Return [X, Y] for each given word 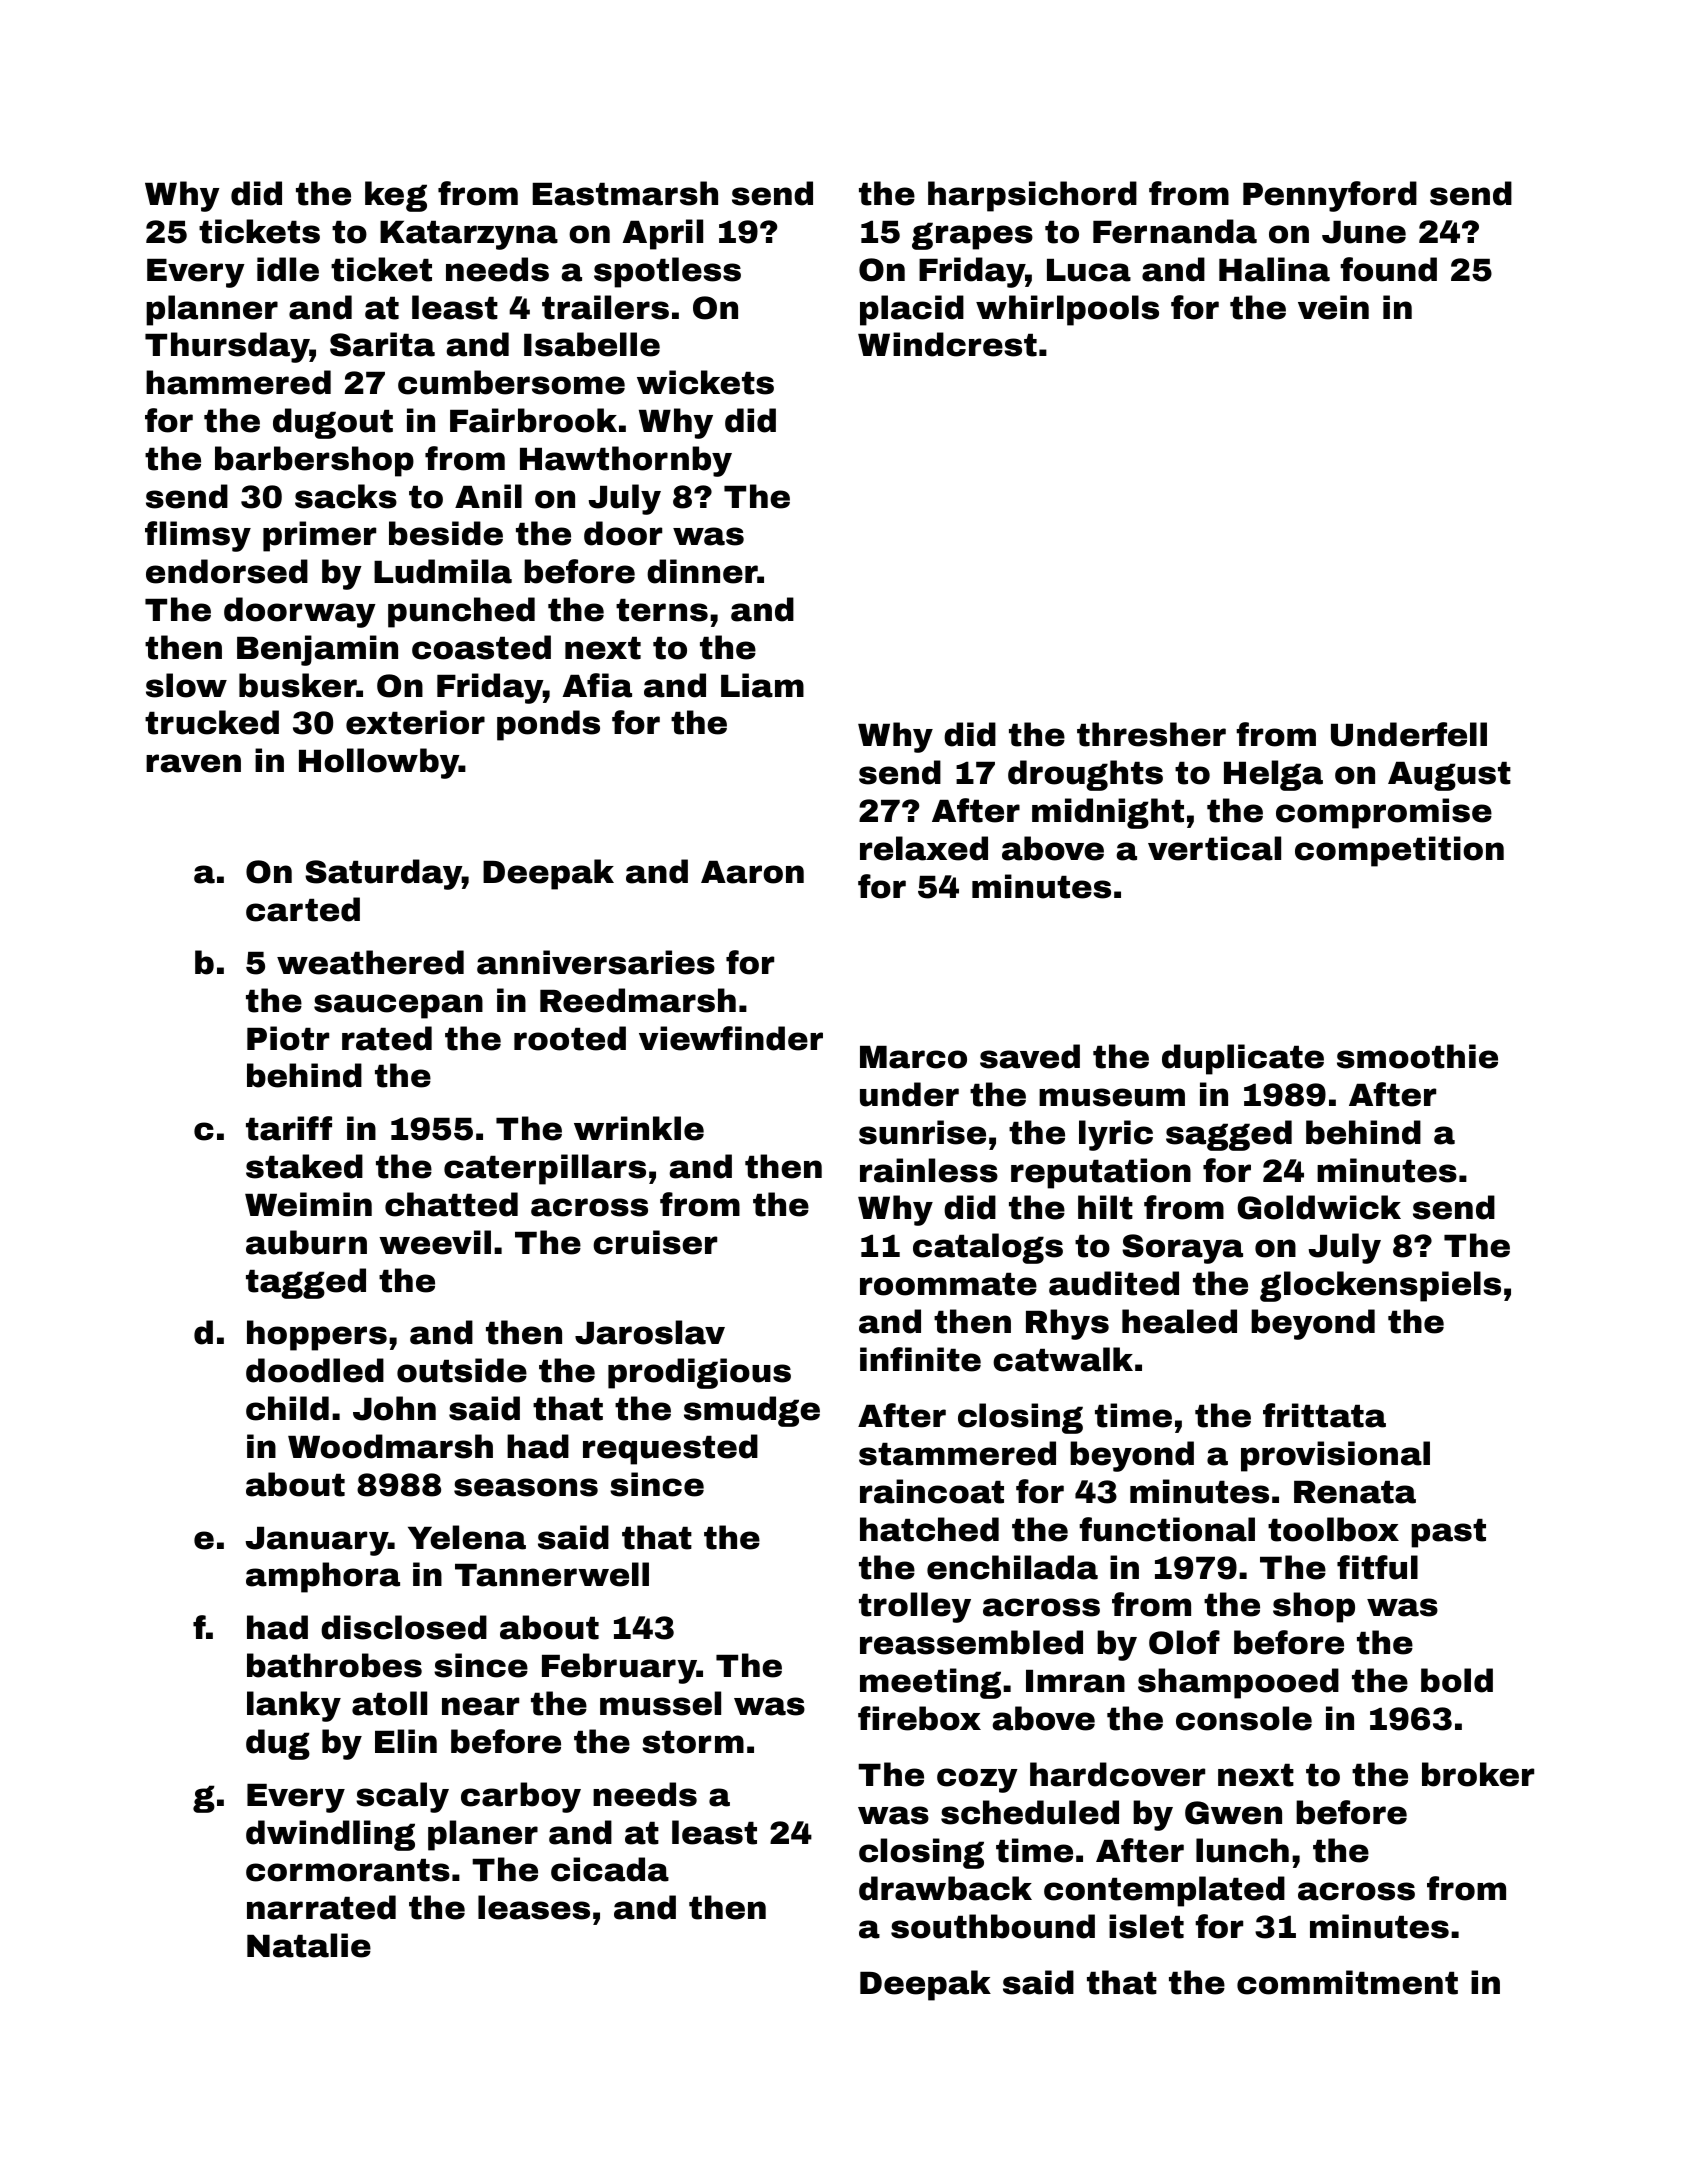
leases [534, 1907]
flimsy [198, 536]
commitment [1347, 1982]
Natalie [309, 1945]
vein [1333, 307]
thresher [1151, 734]
